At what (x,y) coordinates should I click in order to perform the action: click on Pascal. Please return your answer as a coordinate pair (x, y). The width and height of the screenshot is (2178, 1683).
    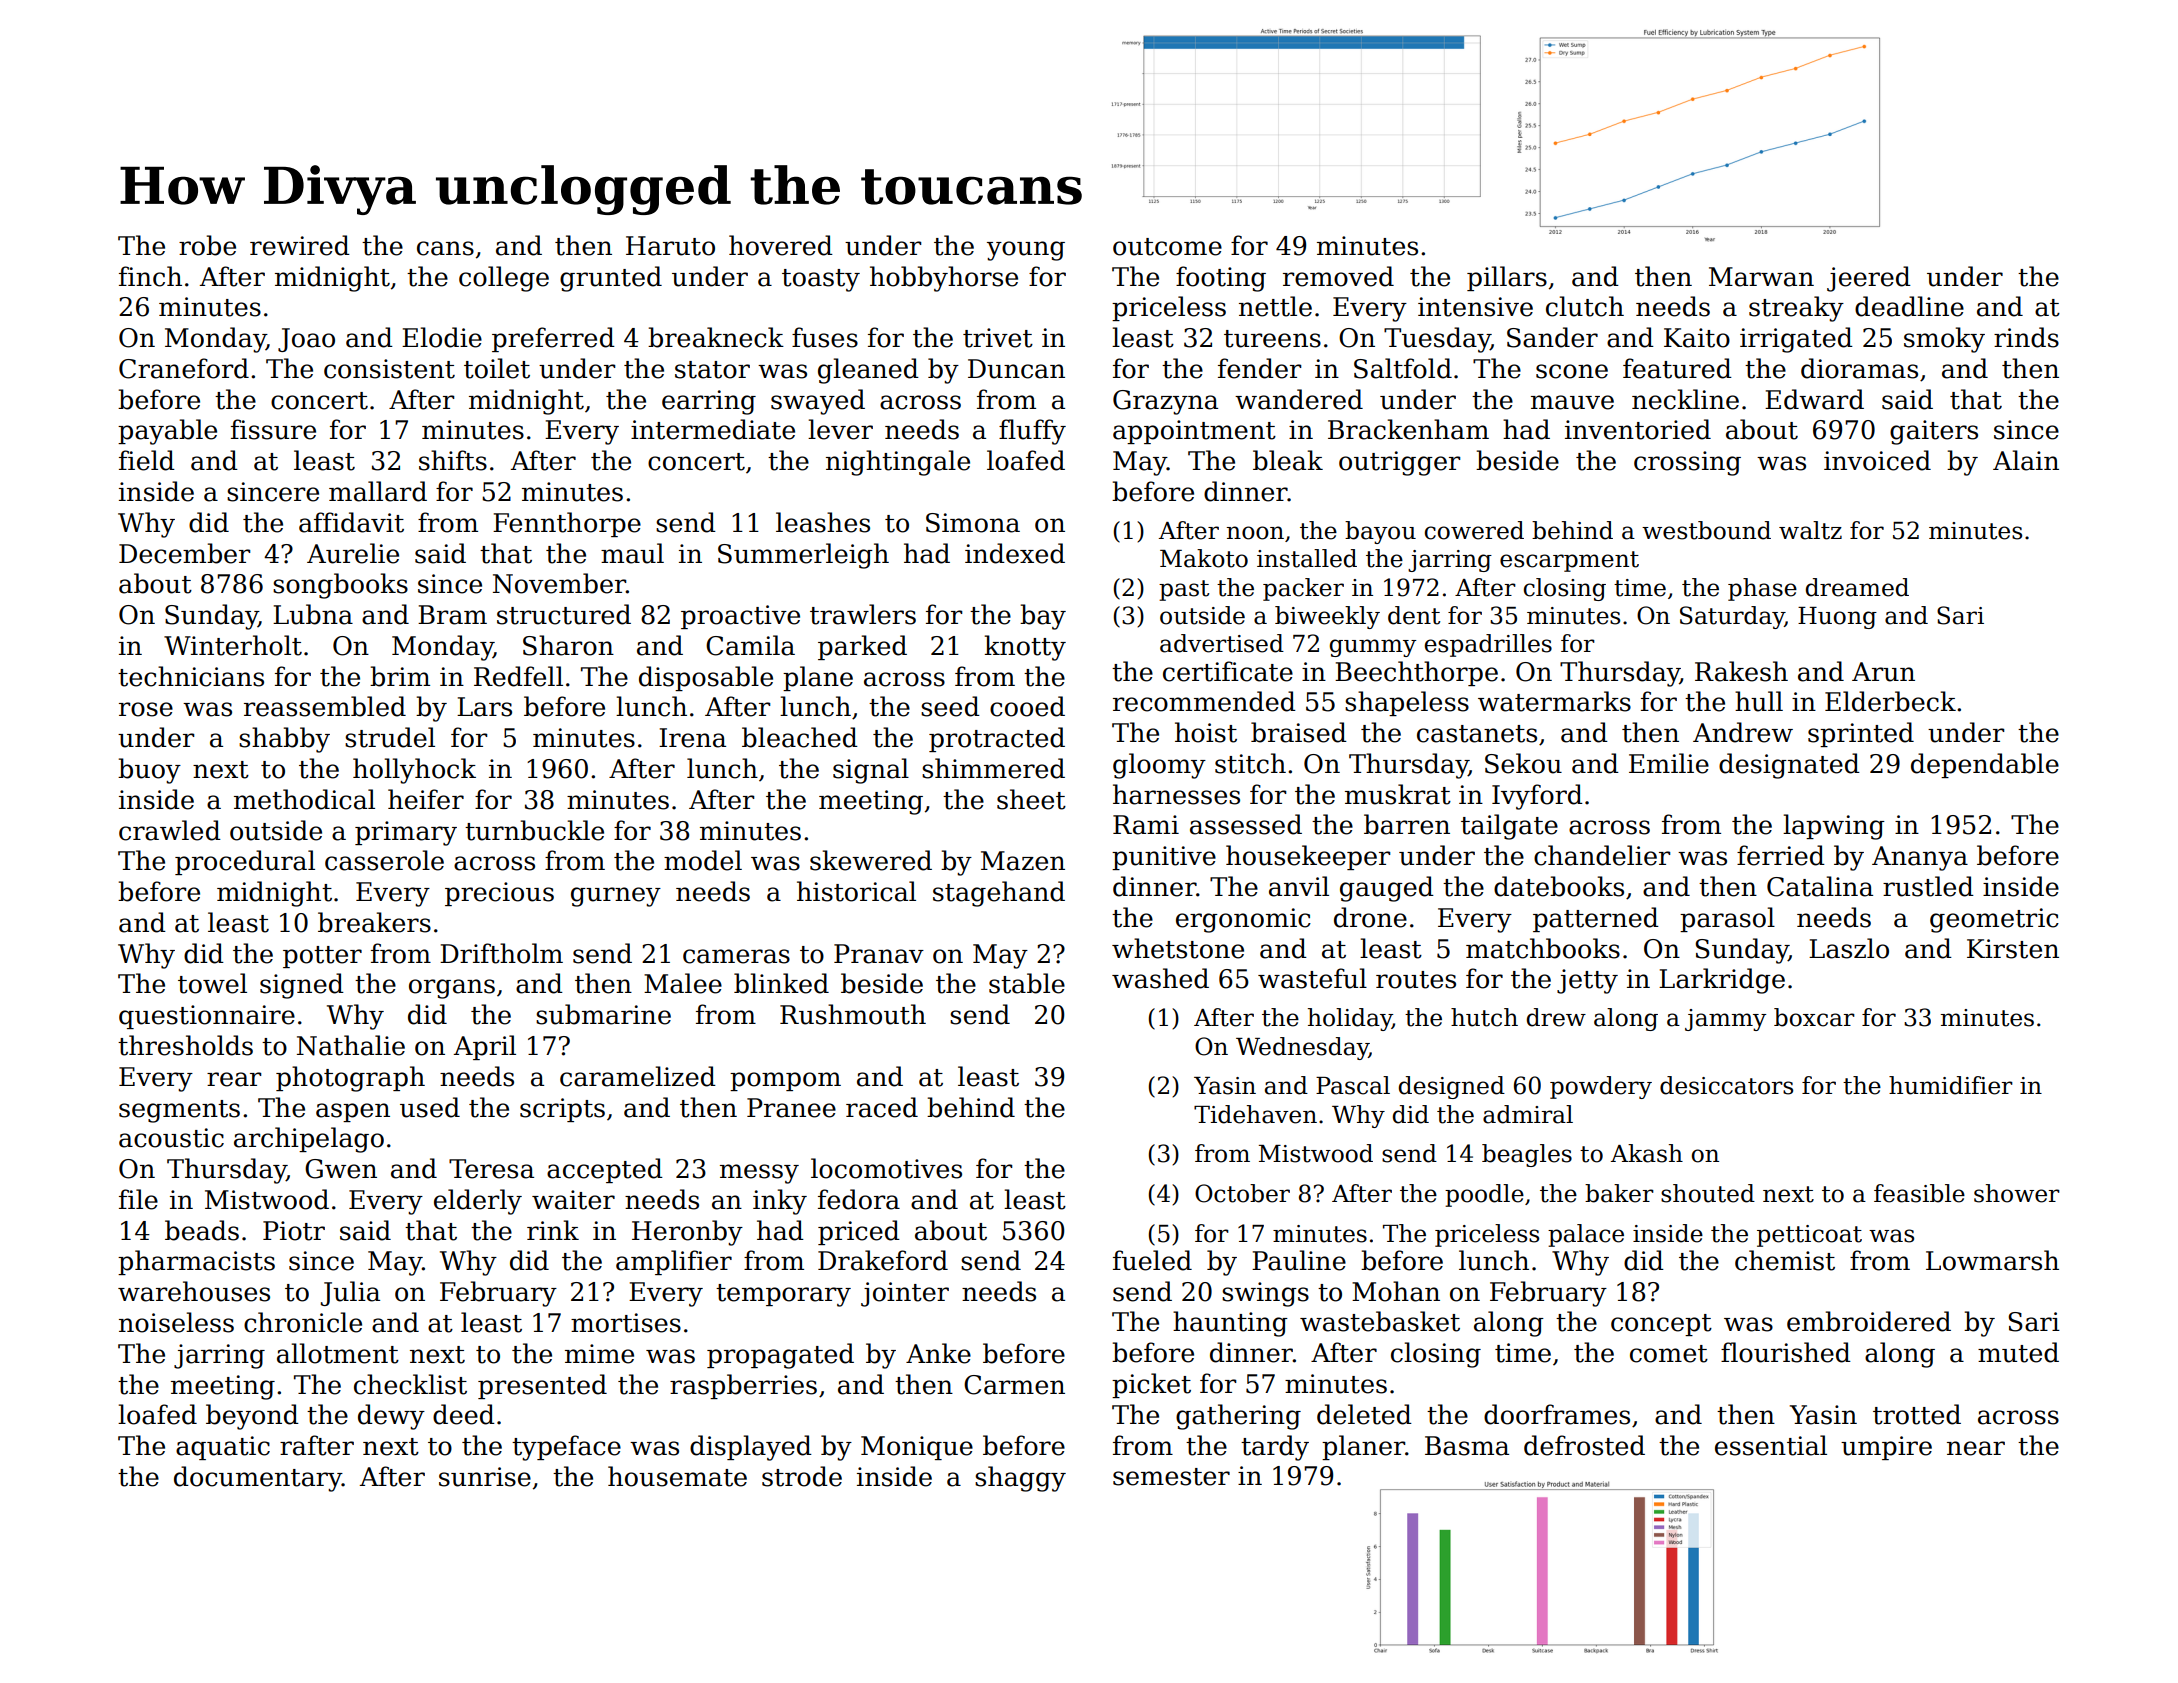
    Looking at the image, I should click on (1353, 1085).
